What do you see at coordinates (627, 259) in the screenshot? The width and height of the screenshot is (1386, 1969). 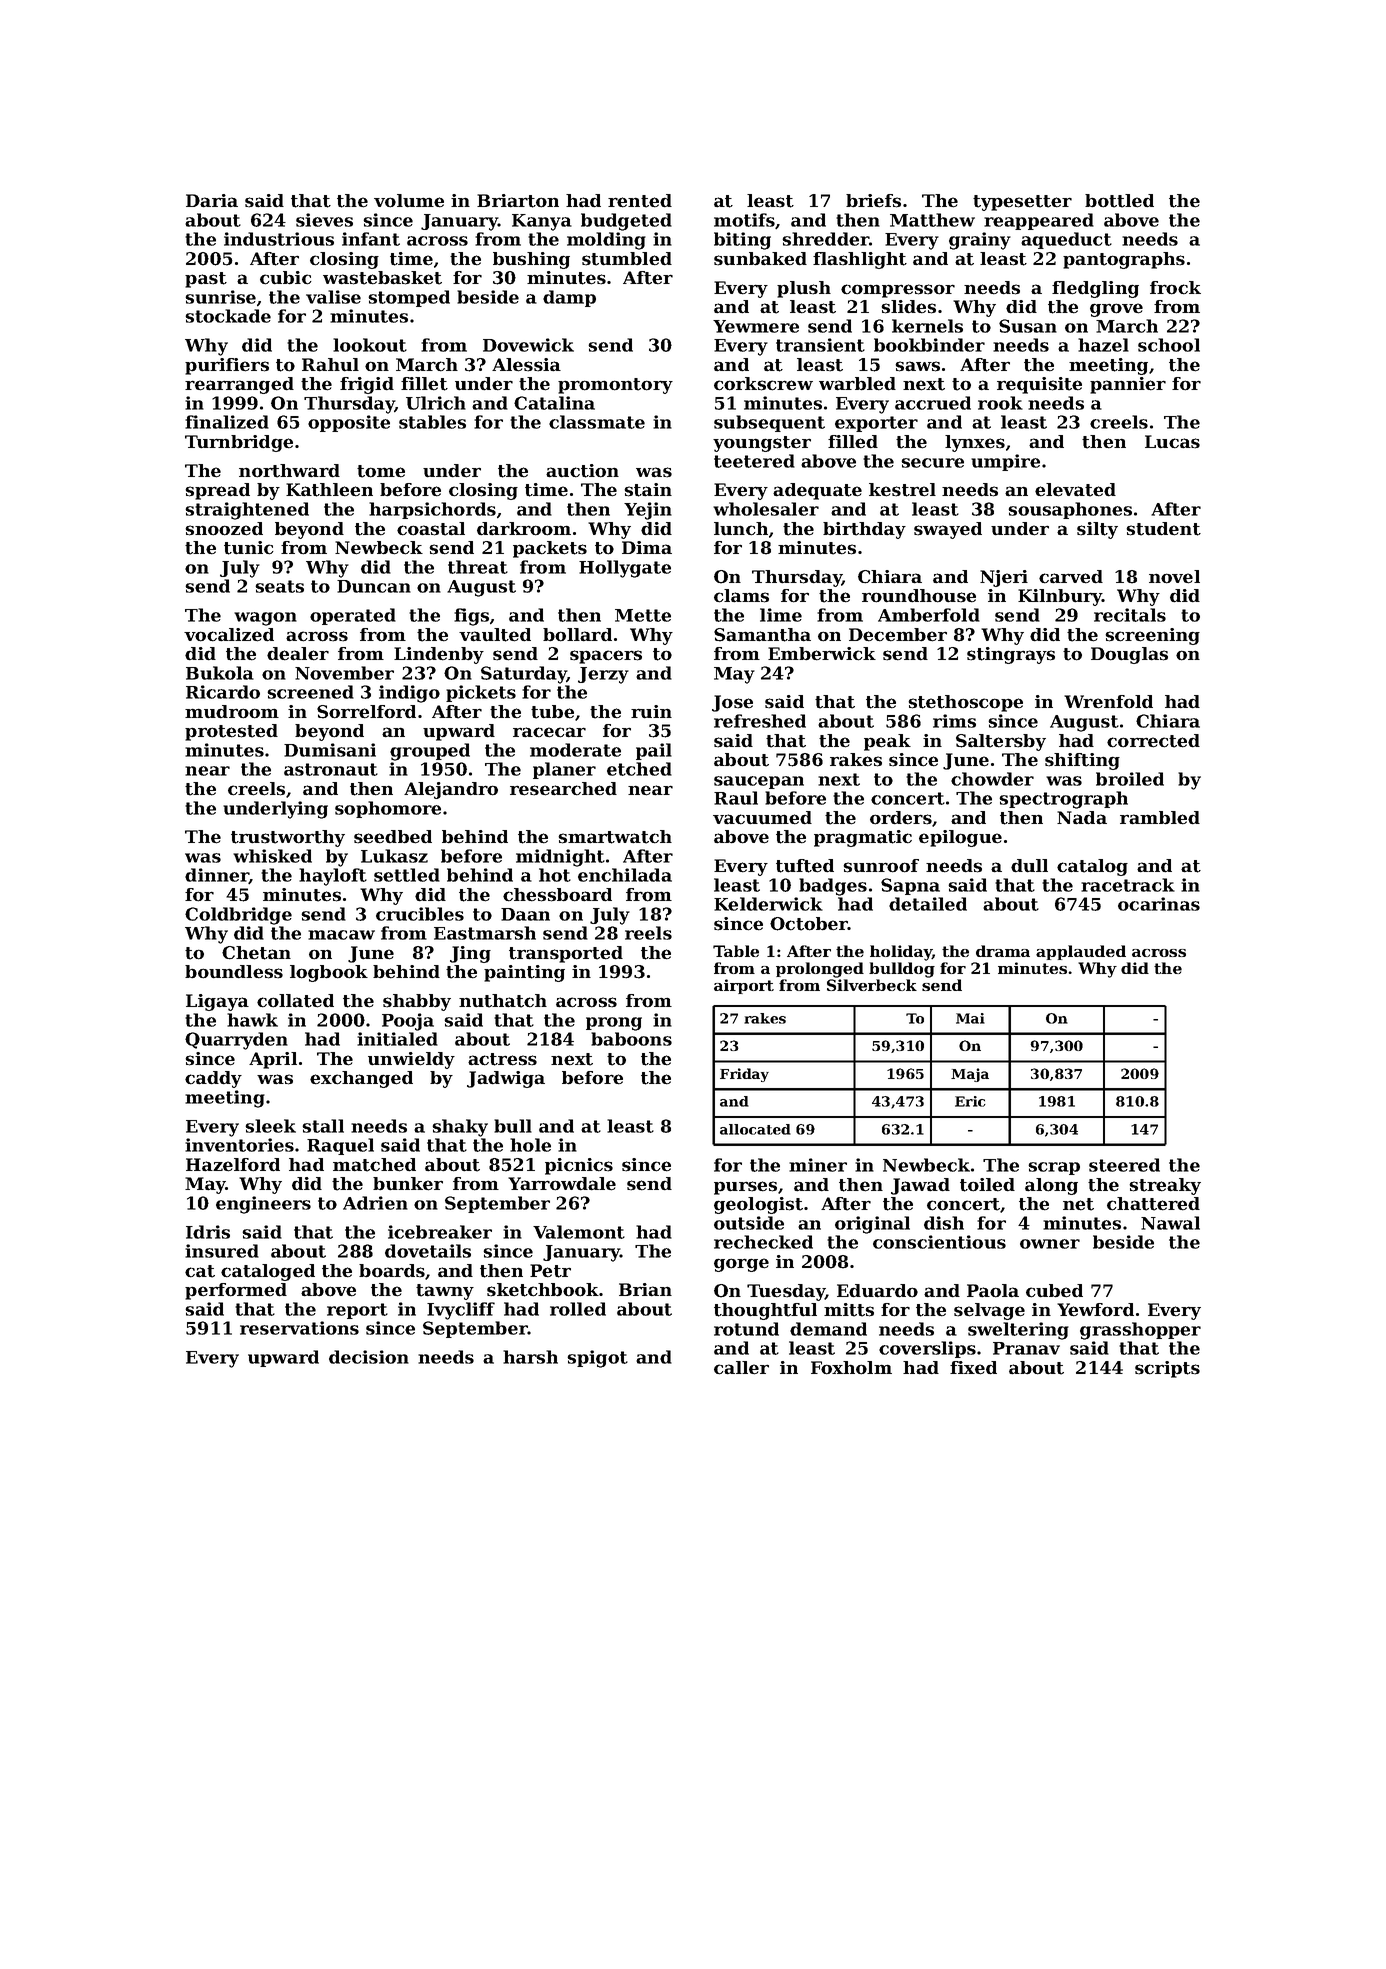 I see `stumbled` at bounding box center [627, 259].
